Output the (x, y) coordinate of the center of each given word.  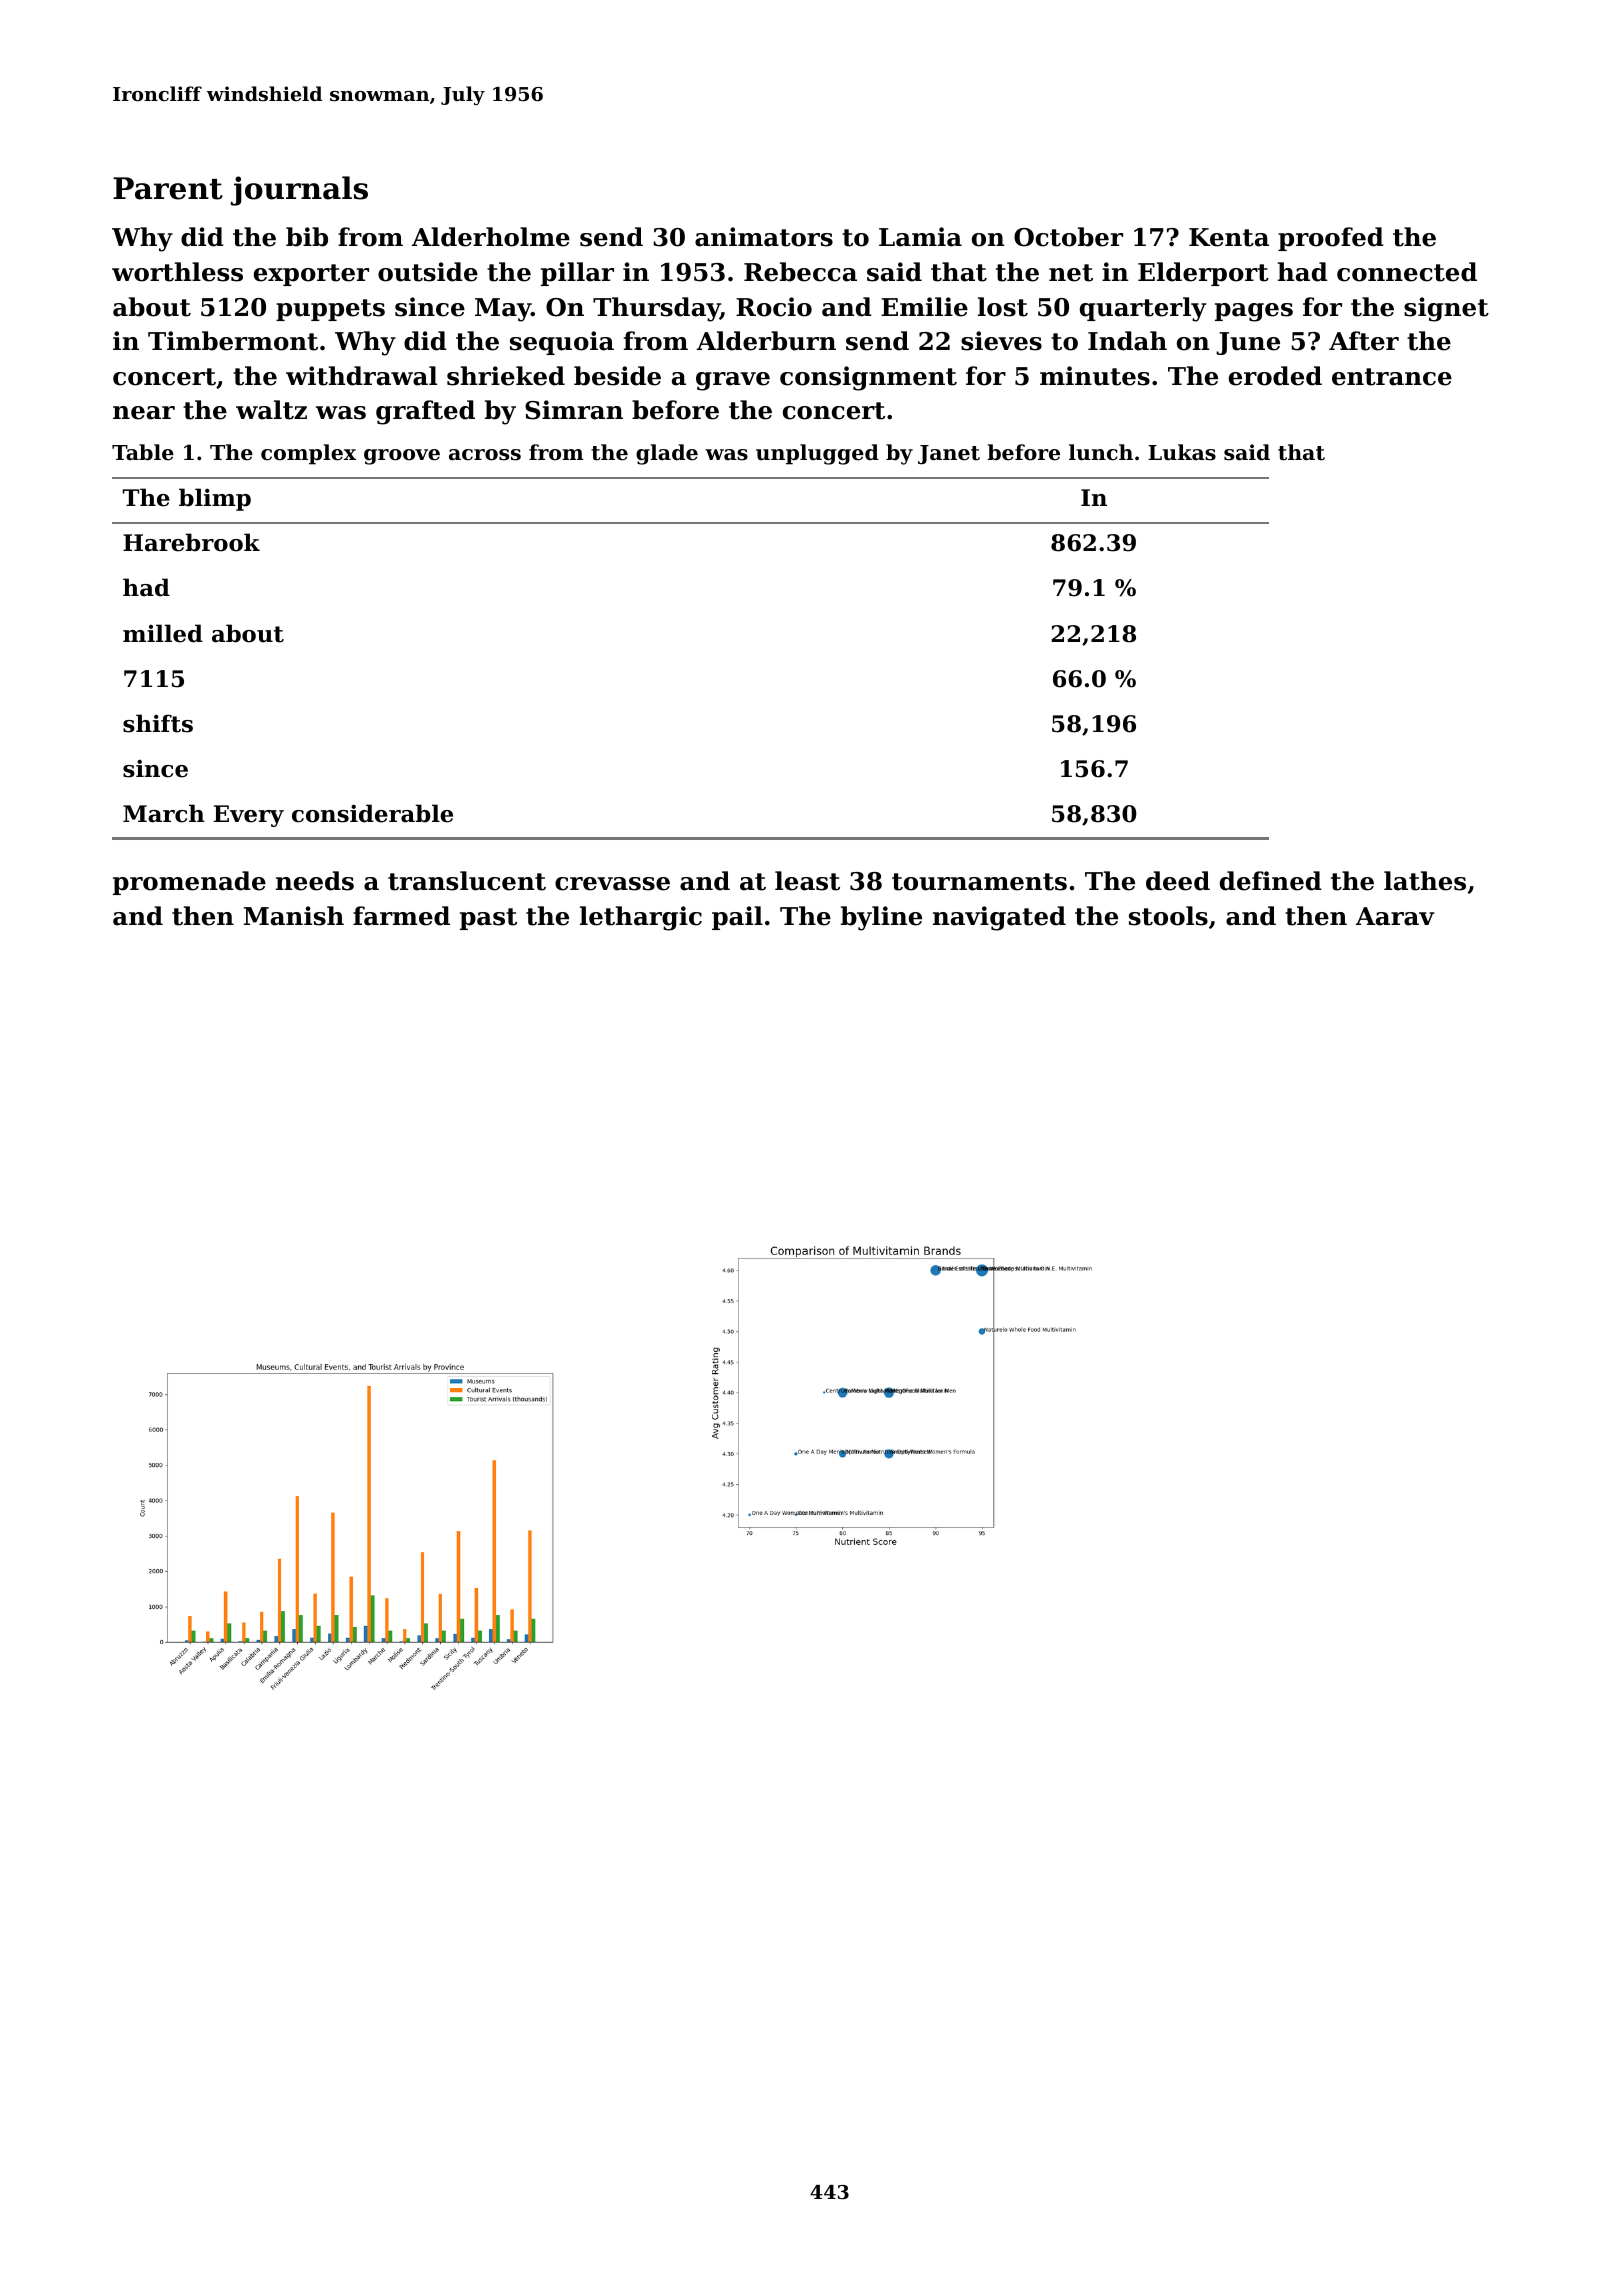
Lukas (1182, 452)
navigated (999, 918)
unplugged (817, 454)
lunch (1101, 452)
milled (163, 633)
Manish (294, 916)
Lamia (920, 237)
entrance (1392, 377)
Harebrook (191, 542)
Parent (168, 188)
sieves (1001, 341)
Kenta (1229, 237)
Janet (949, 455)
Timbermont (233, 341)
